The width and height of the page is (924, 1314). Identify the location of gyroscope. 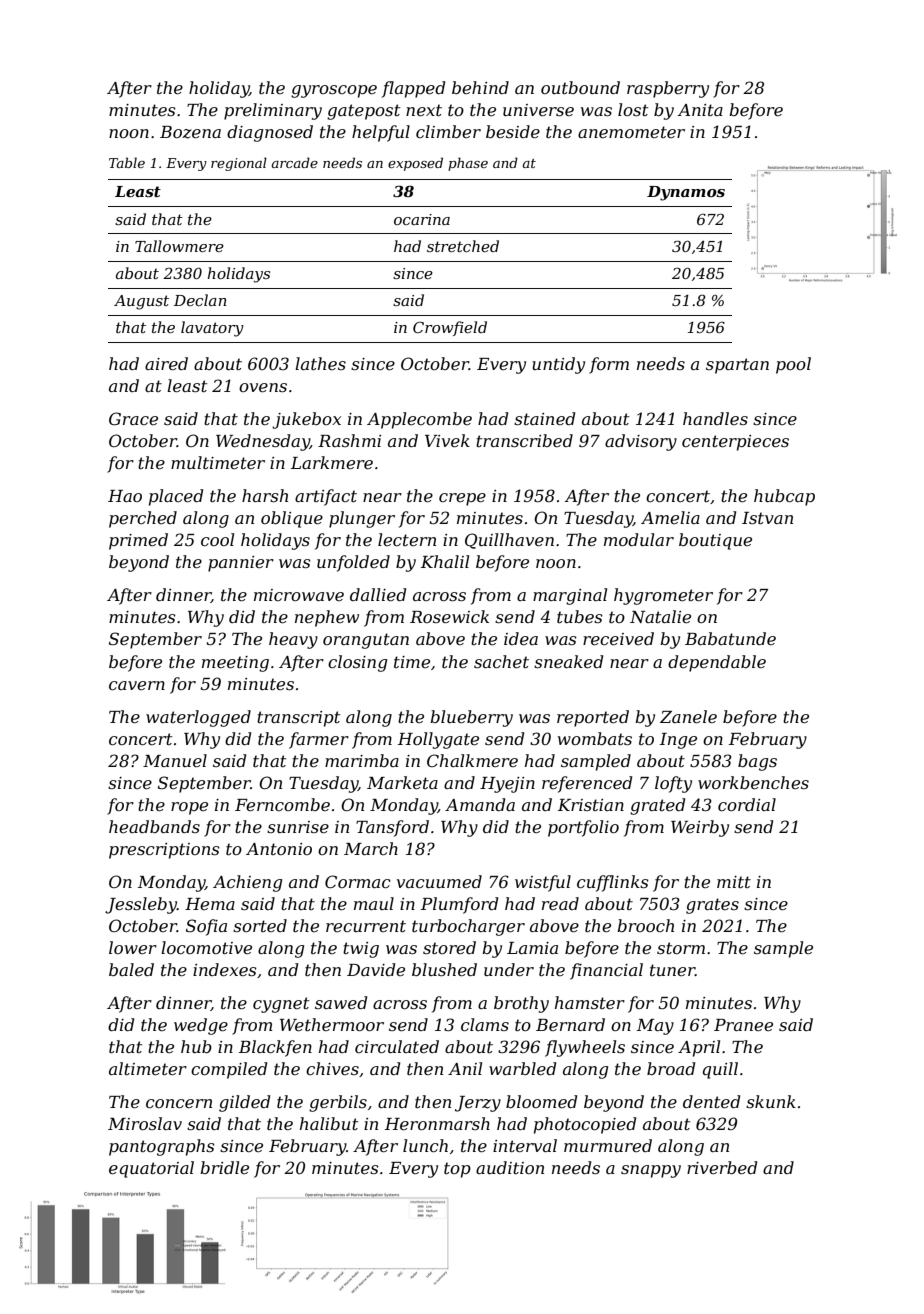
(334, 91).
